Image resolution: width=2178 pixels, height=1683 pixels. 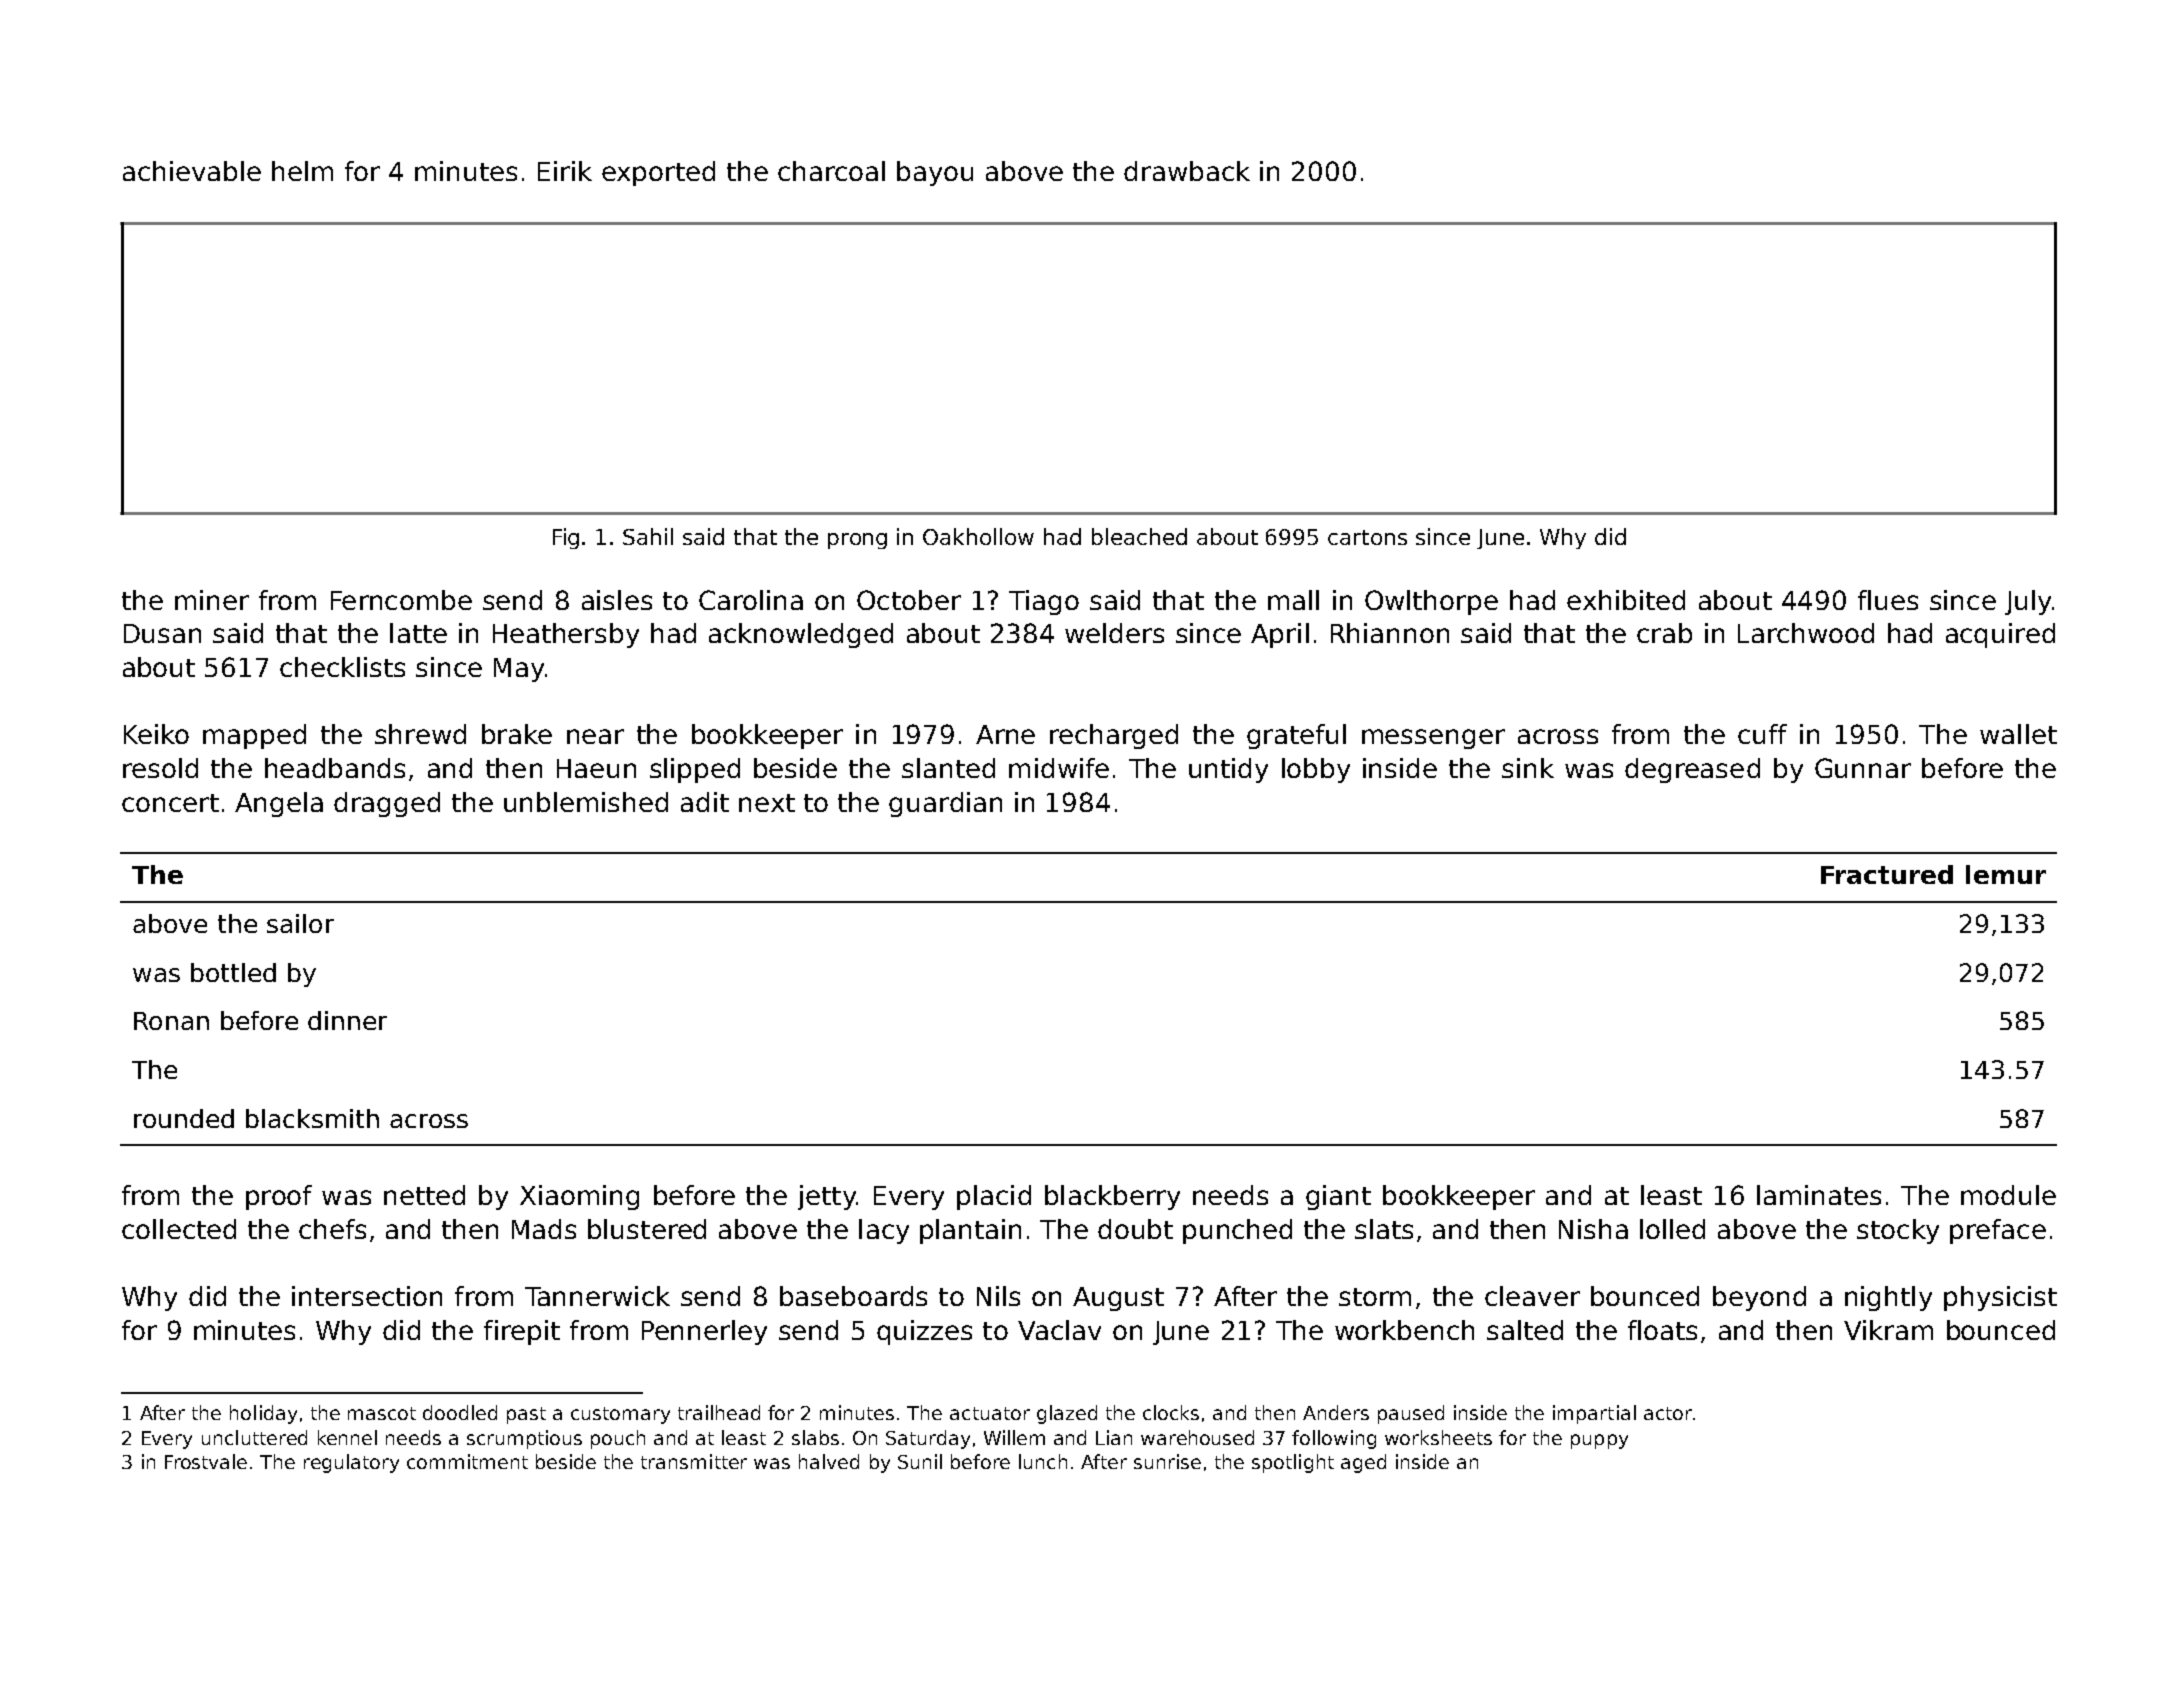 I want to click on Keiko, so click(x=156, y=734).
